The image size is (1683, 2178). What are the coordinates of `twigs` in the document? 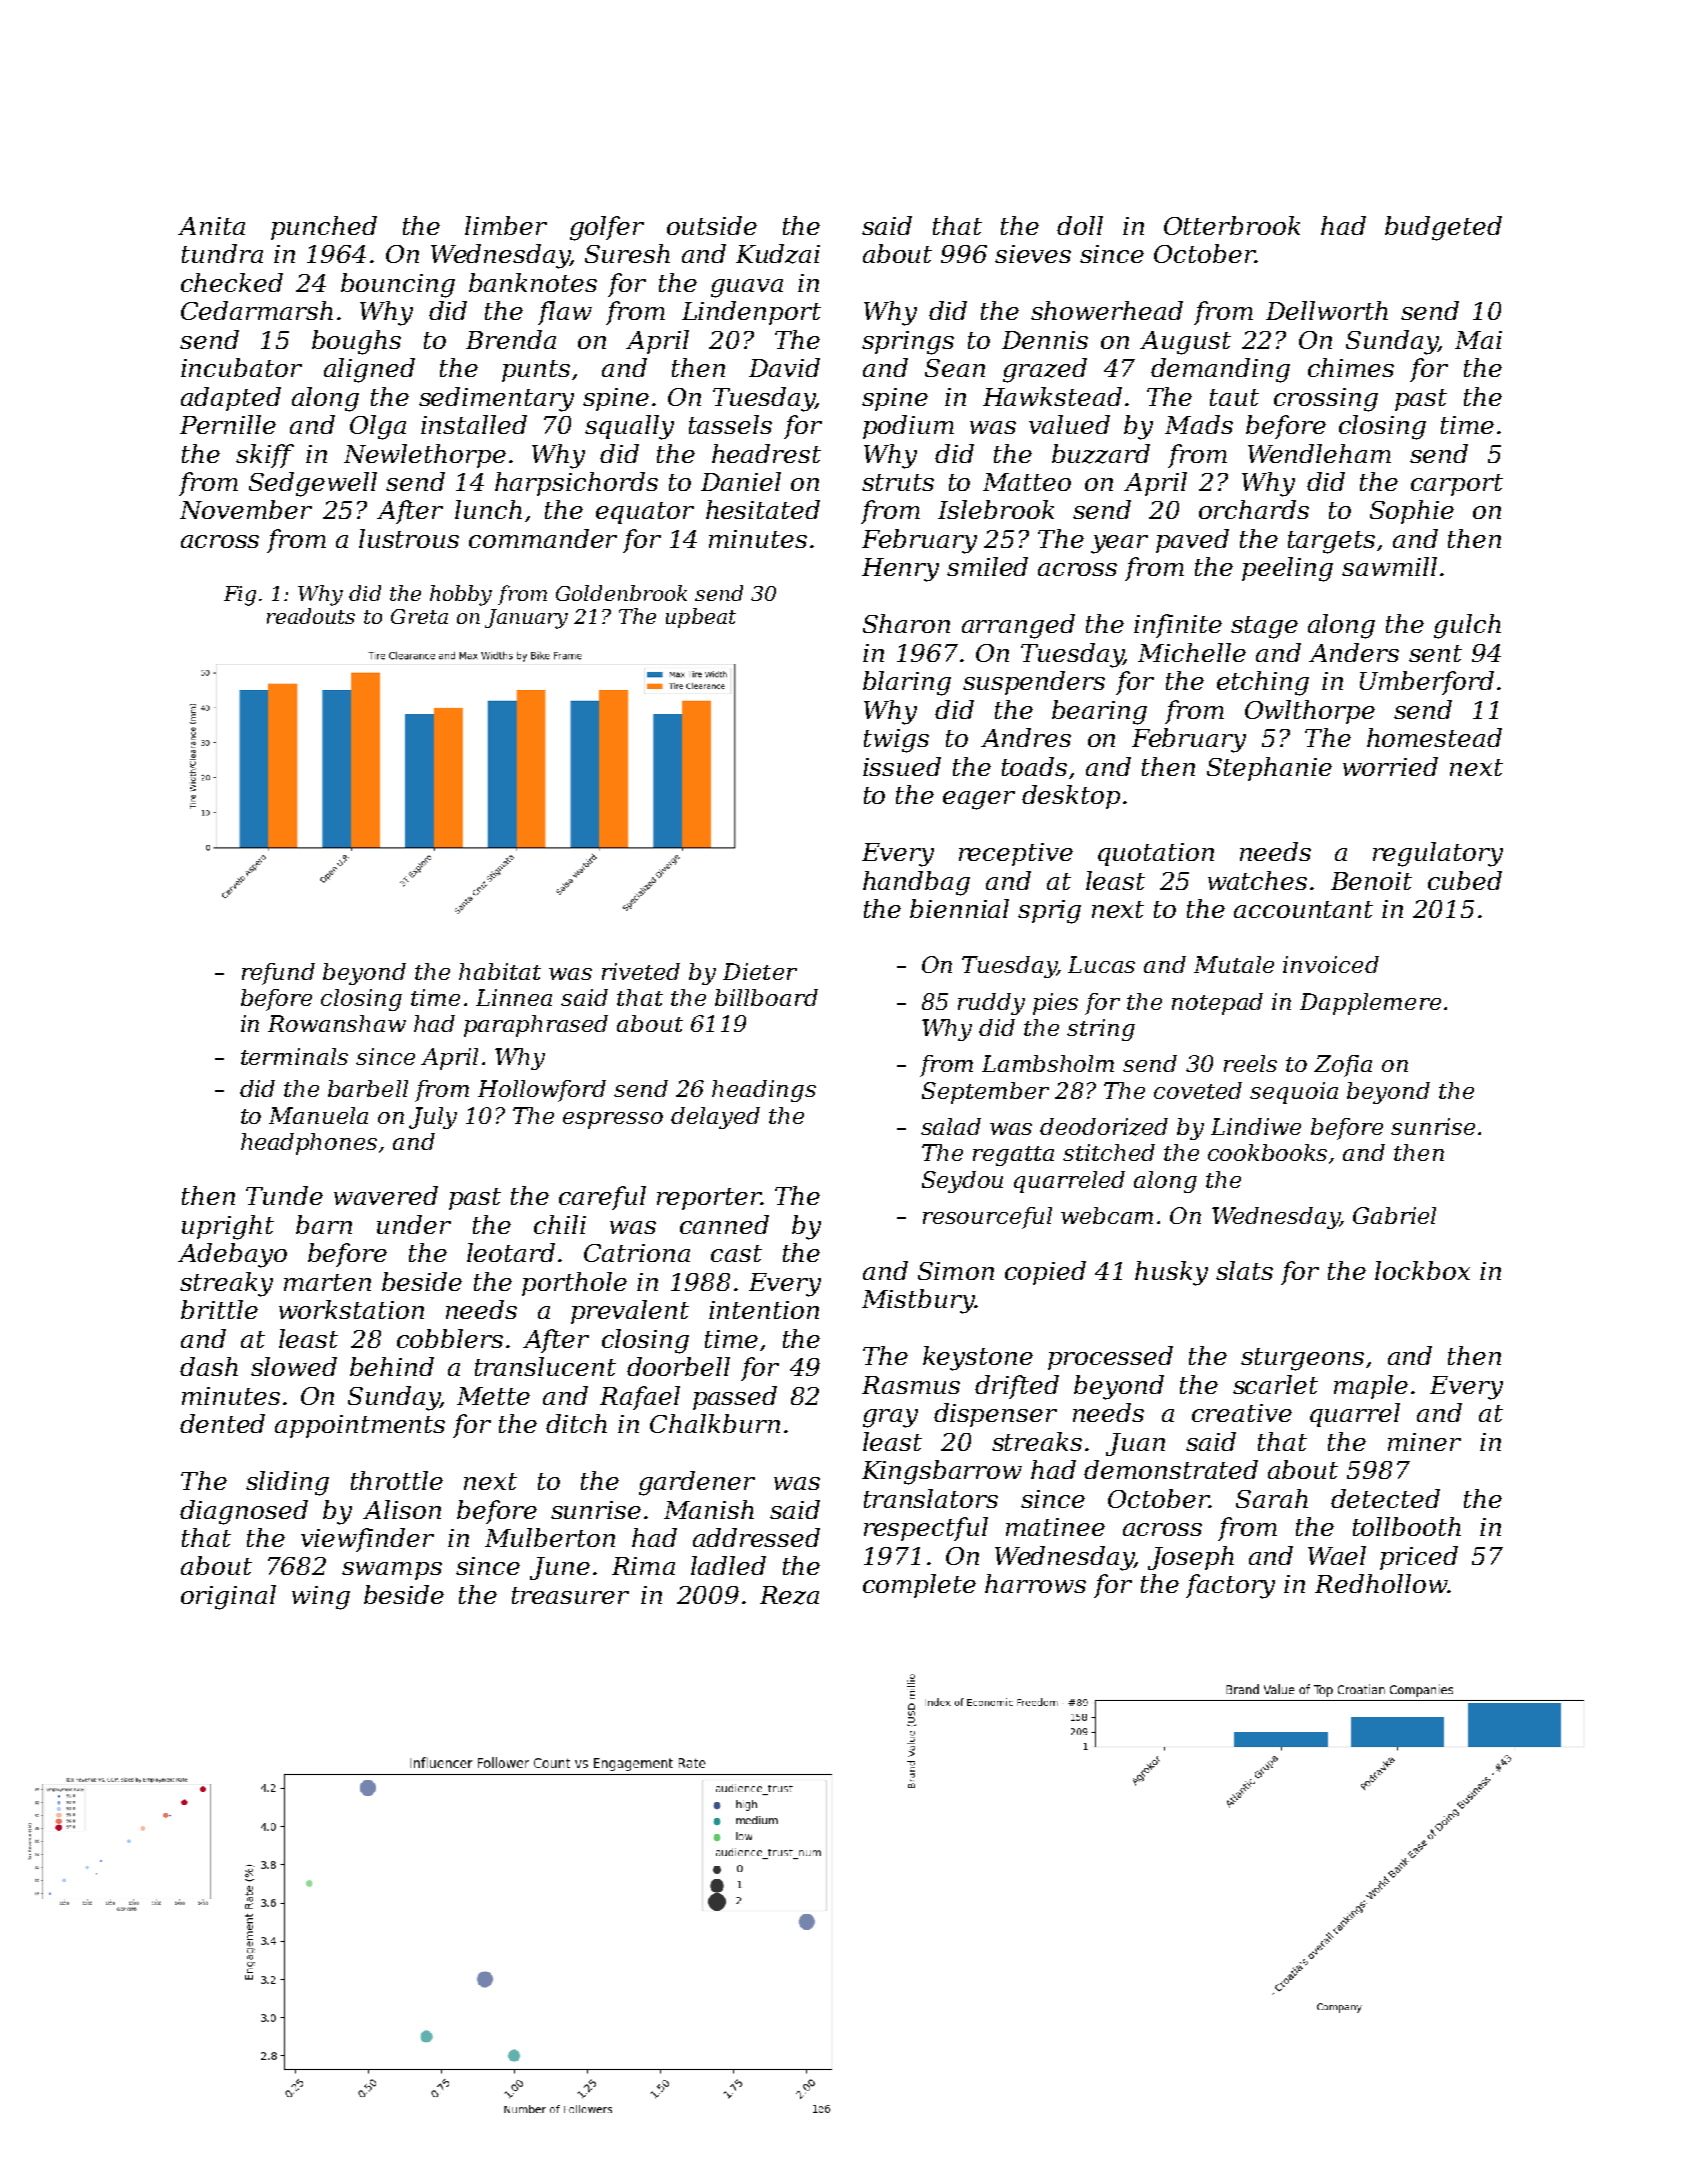 It's located at (896, 741).
